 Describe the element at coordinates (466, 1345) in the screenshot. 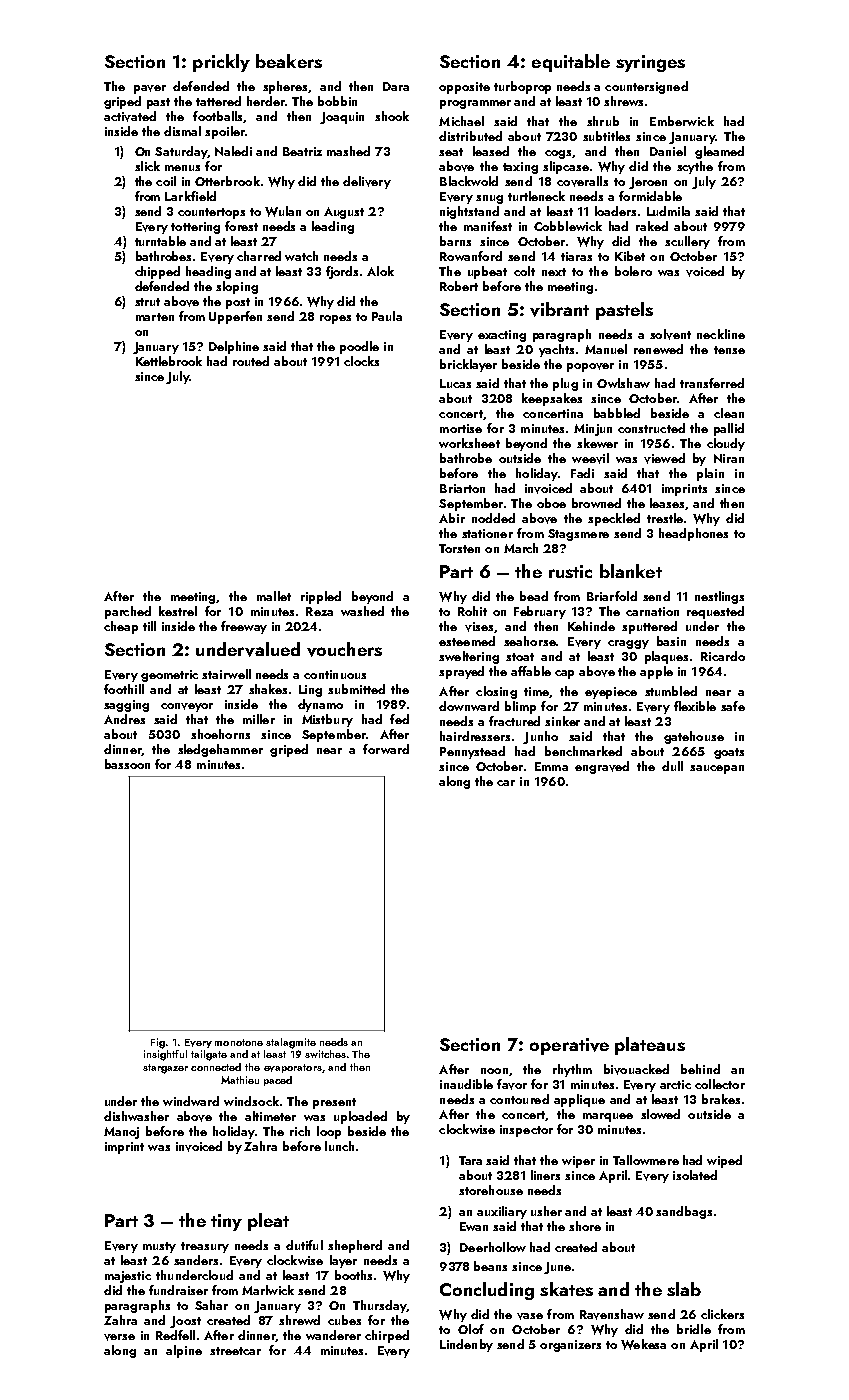

I see `Lindenby` at that location.
